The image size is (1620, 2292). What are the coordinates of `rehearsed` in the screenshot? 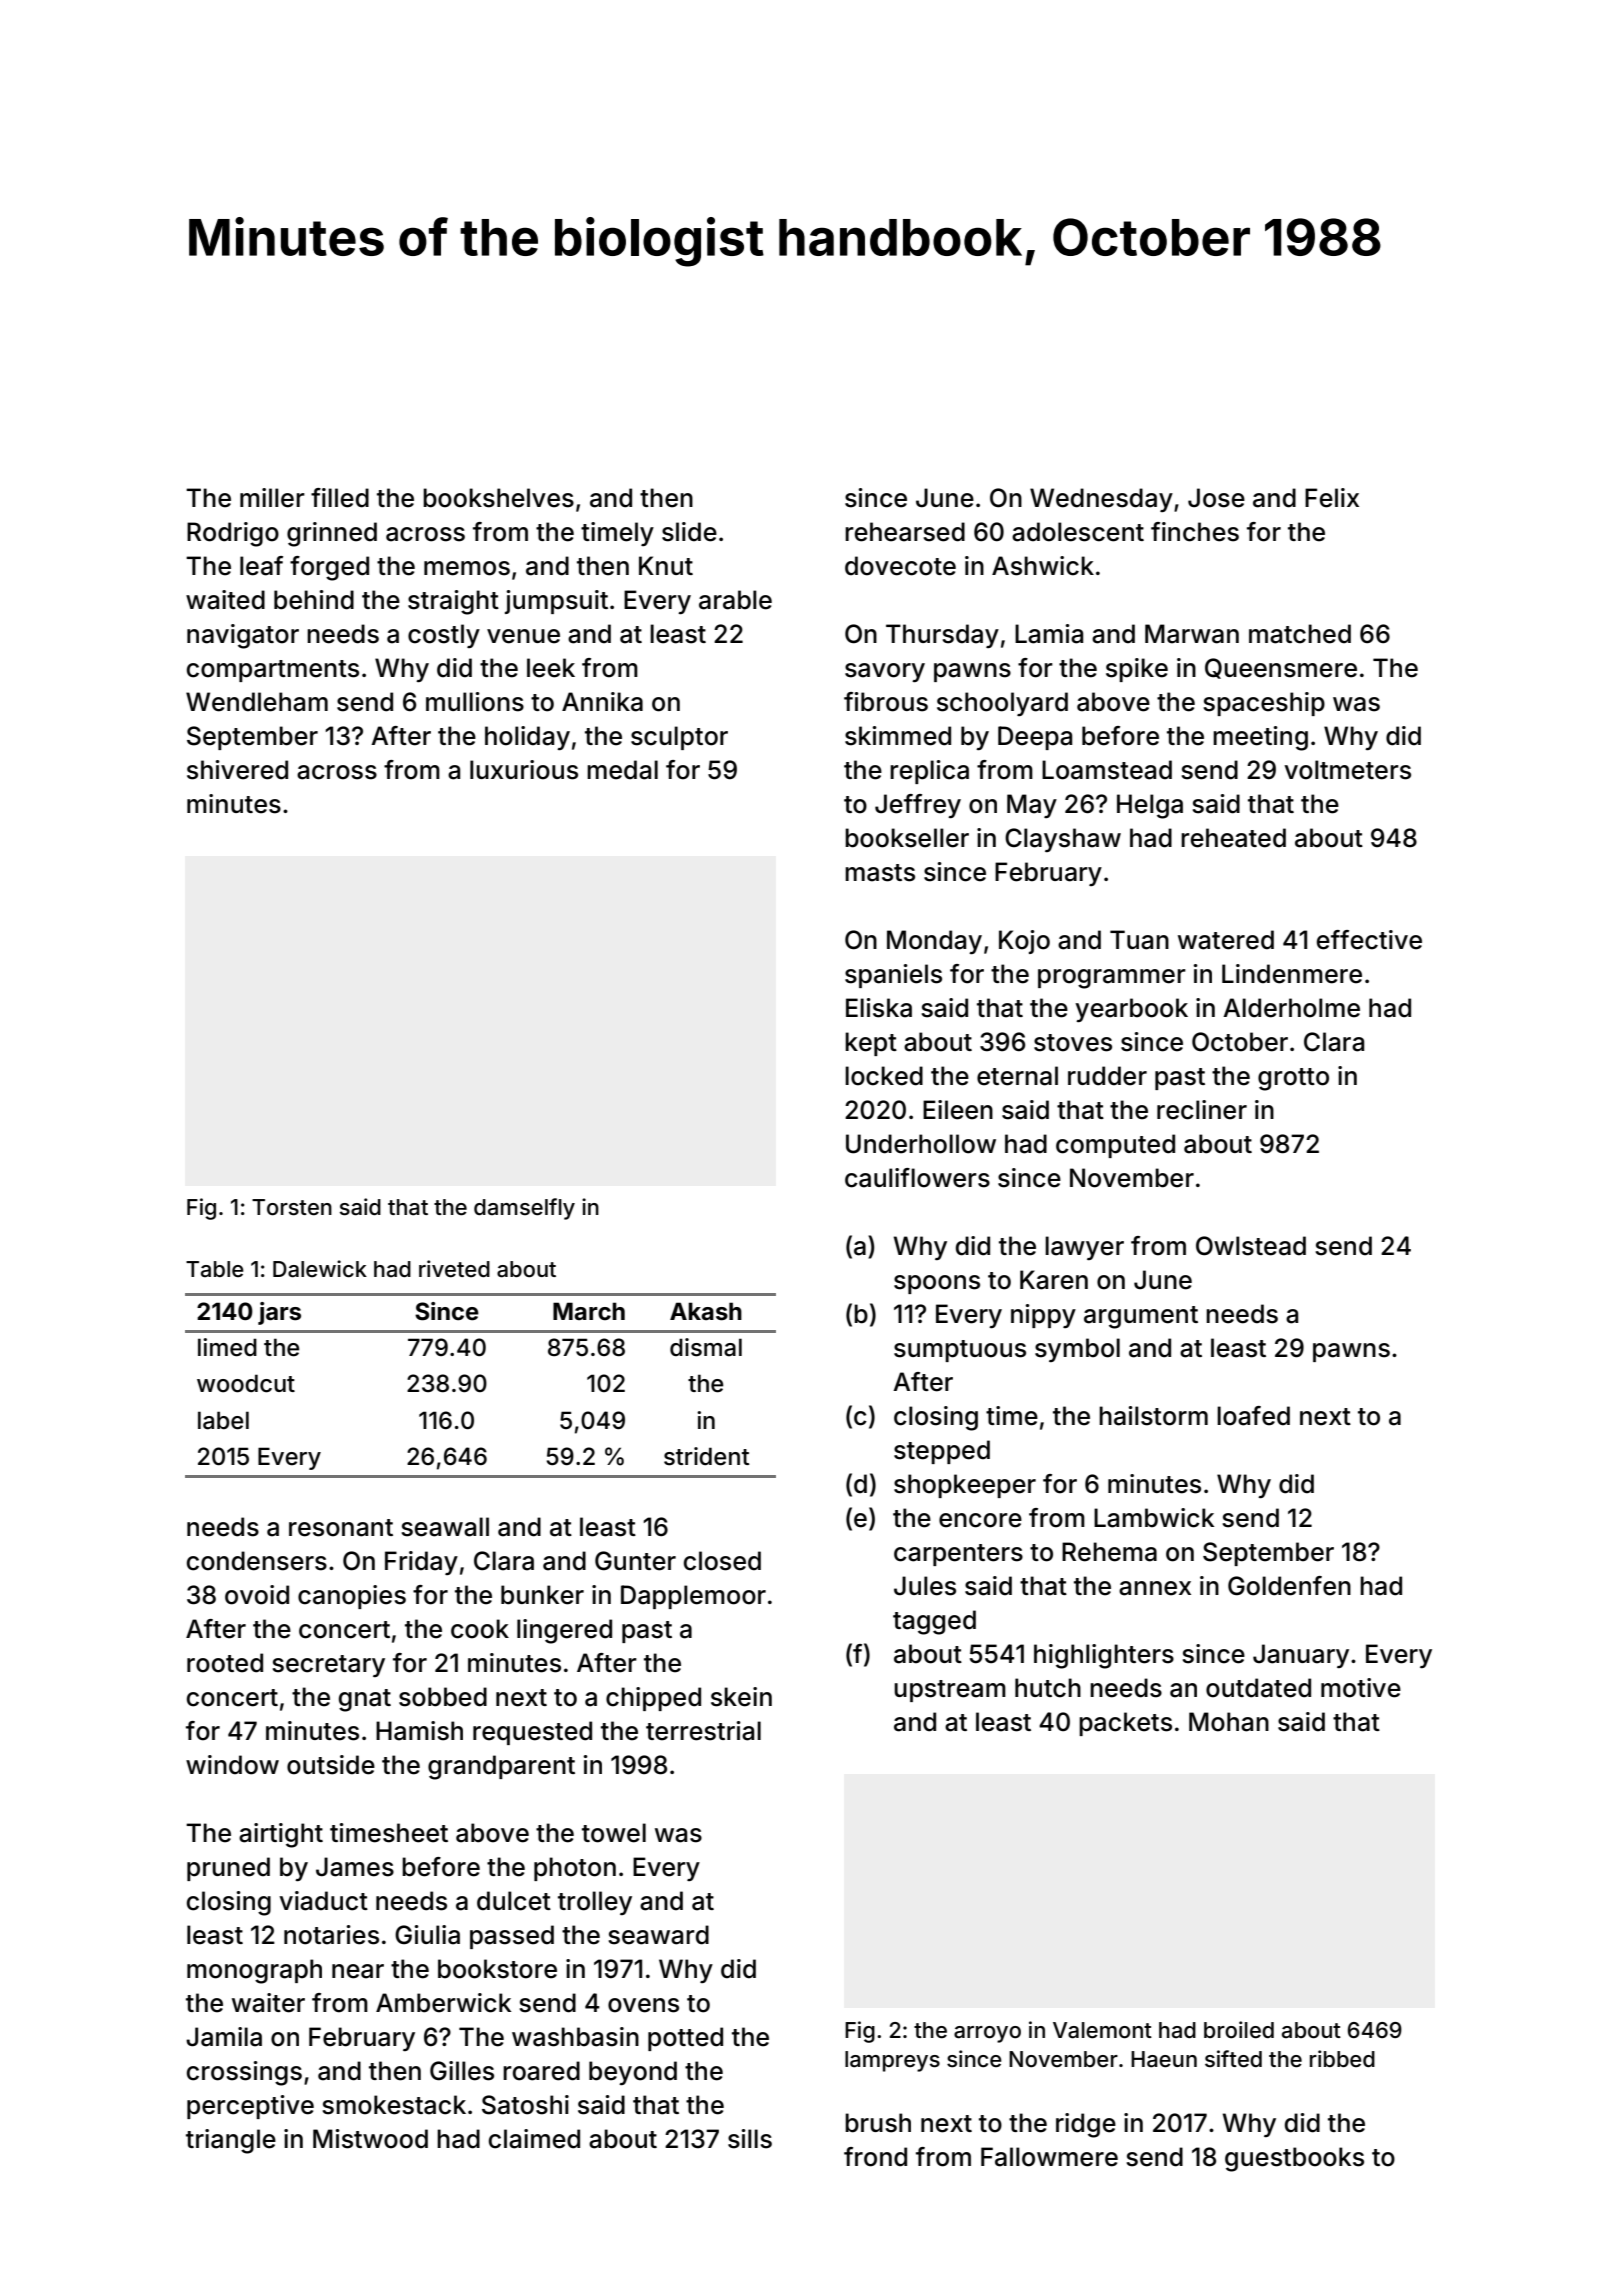 It's located at (905, 532).
